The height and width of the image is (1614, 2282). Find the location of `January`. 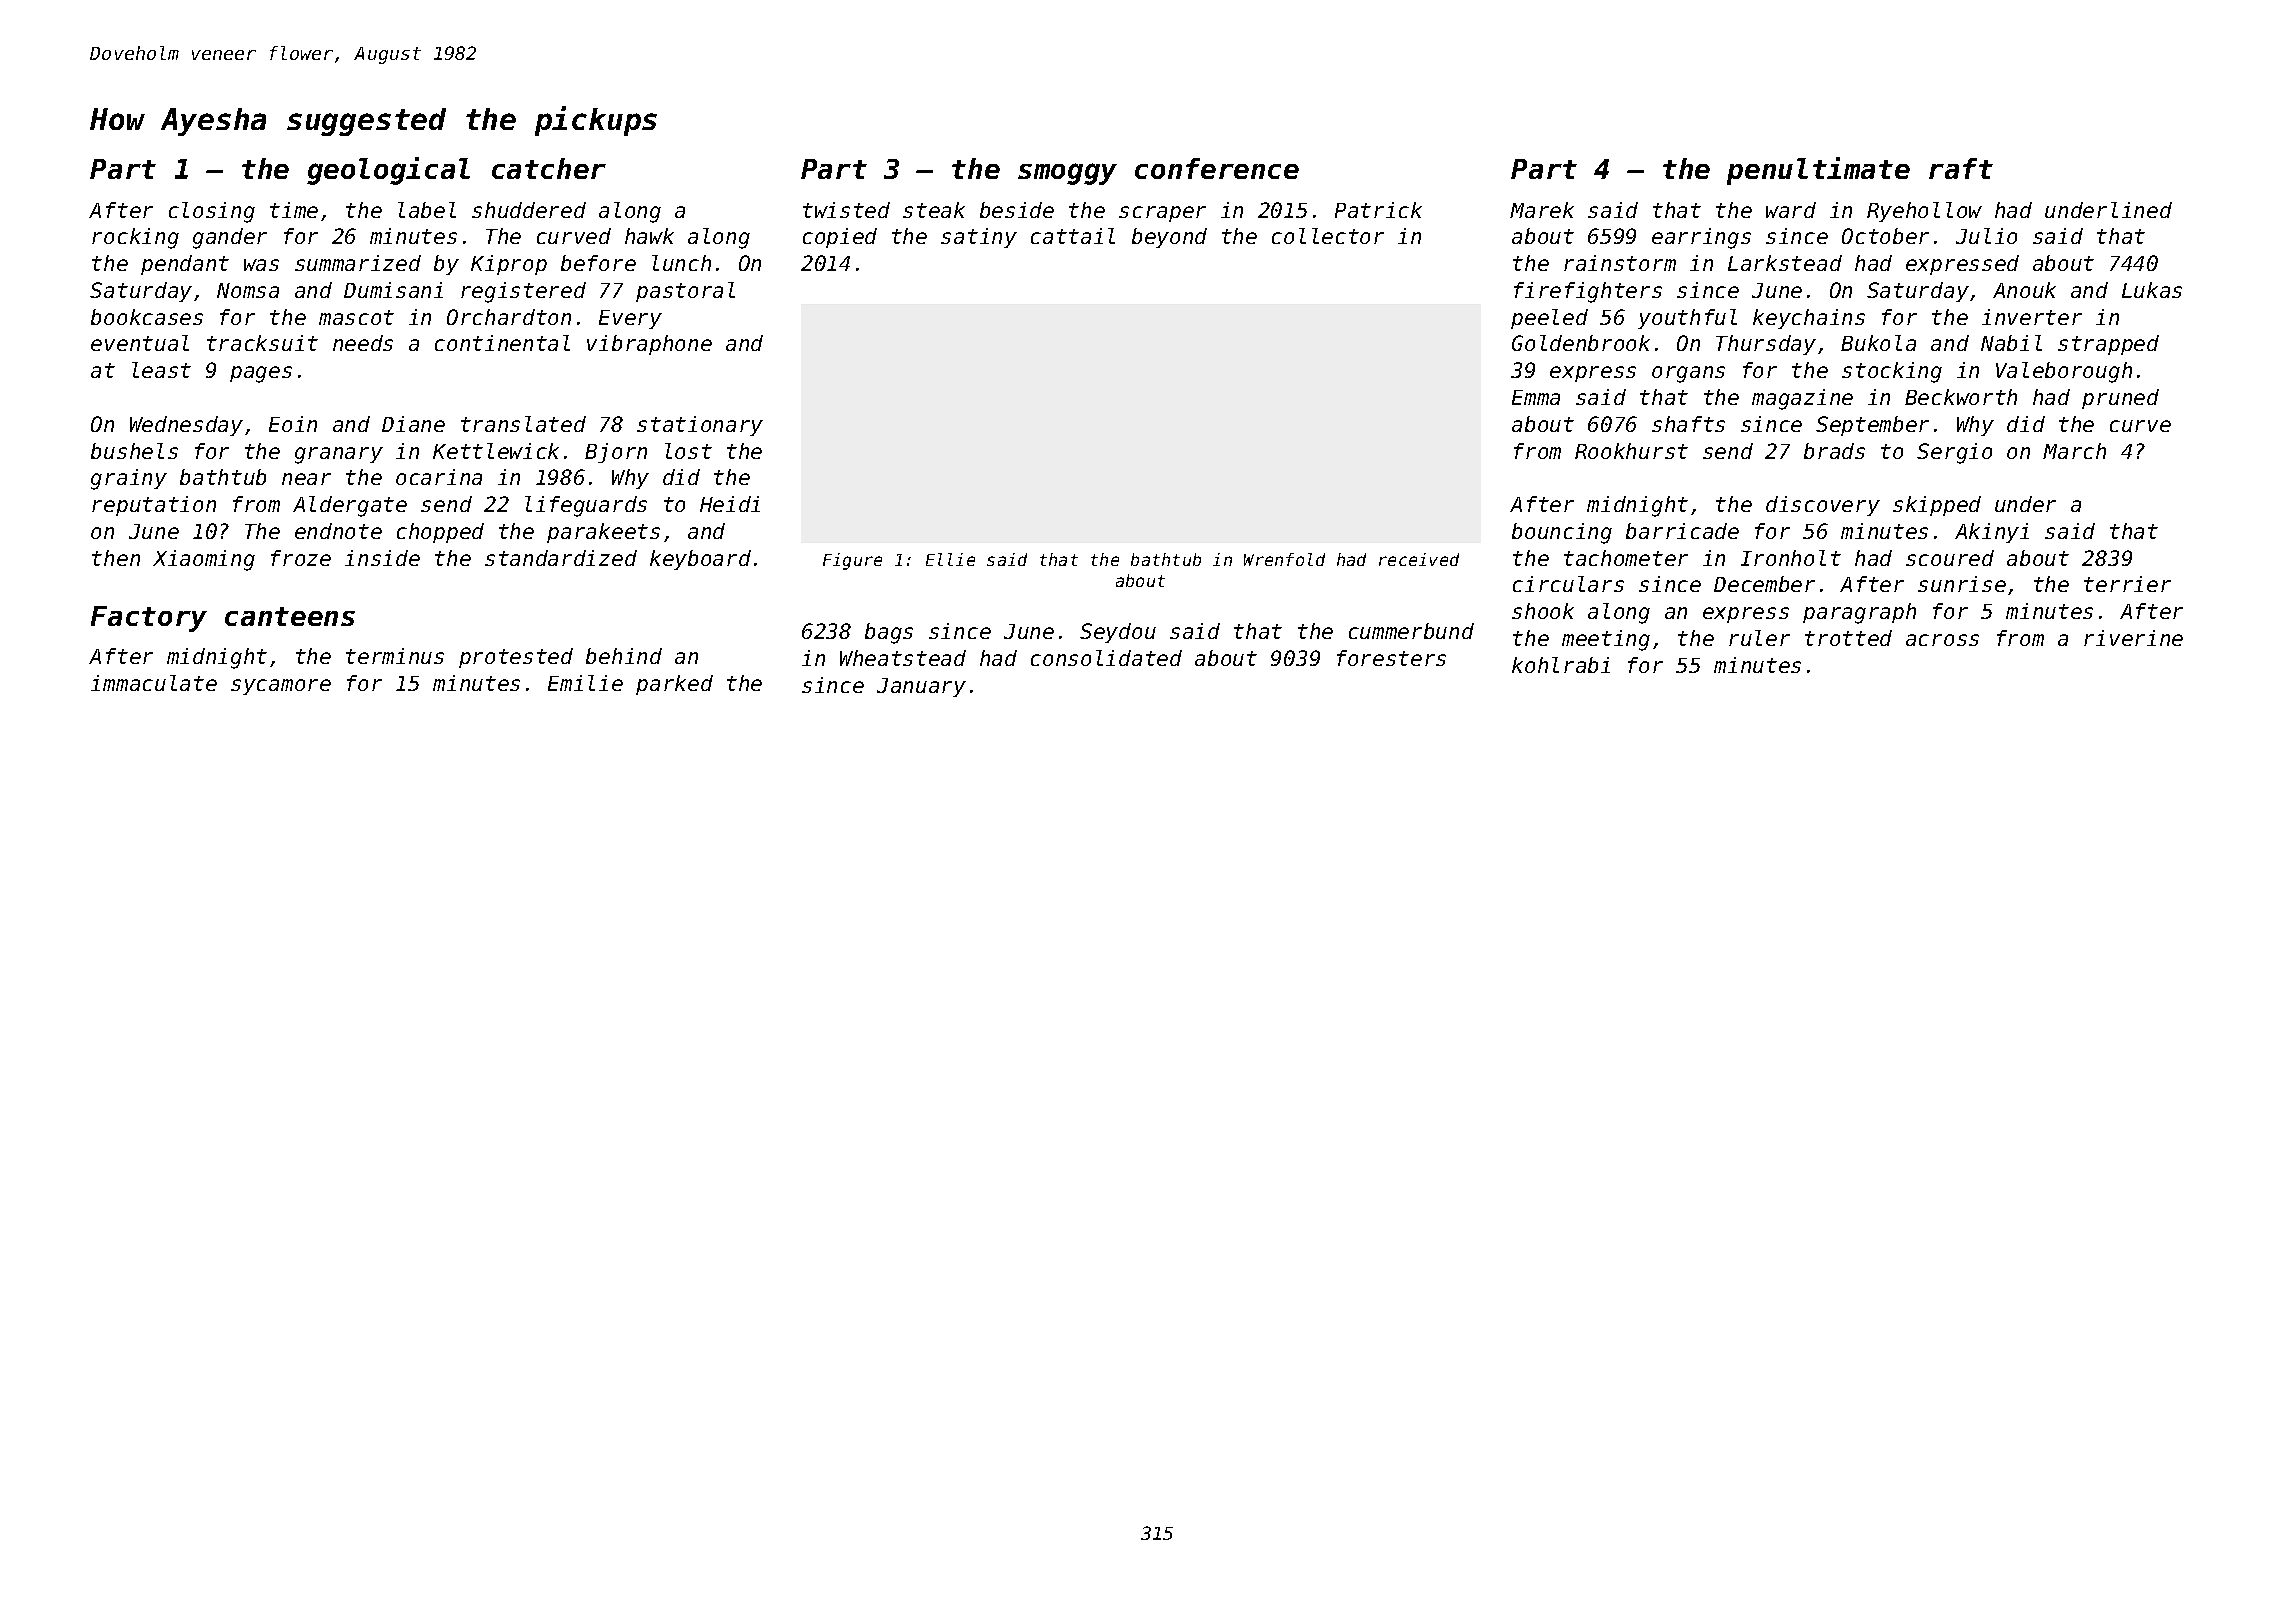

January is located at coordinates (921, 687).
